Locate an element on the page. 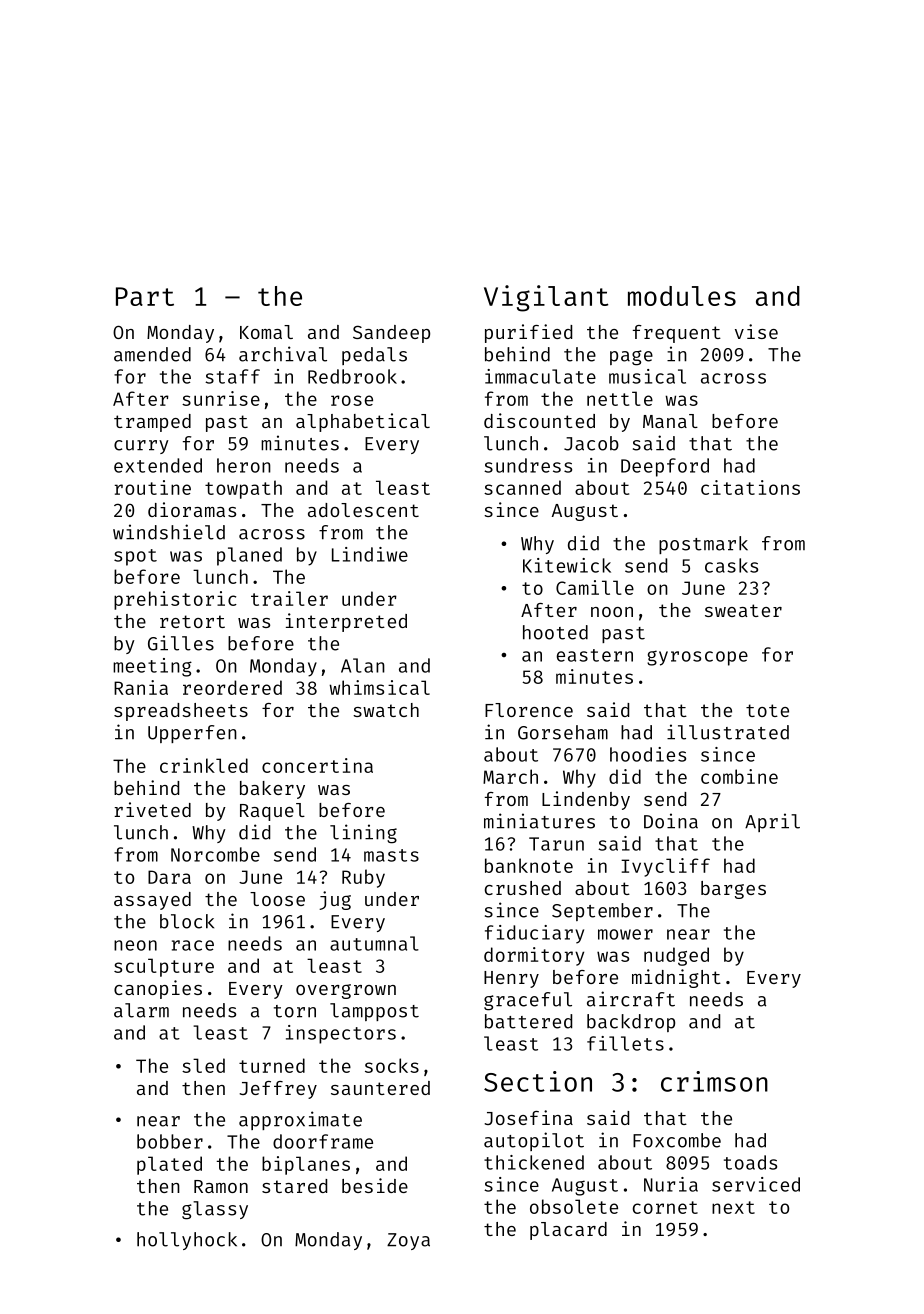 This document has width=924, height=1314. Sandeep is located at coordinates (391, 334).
